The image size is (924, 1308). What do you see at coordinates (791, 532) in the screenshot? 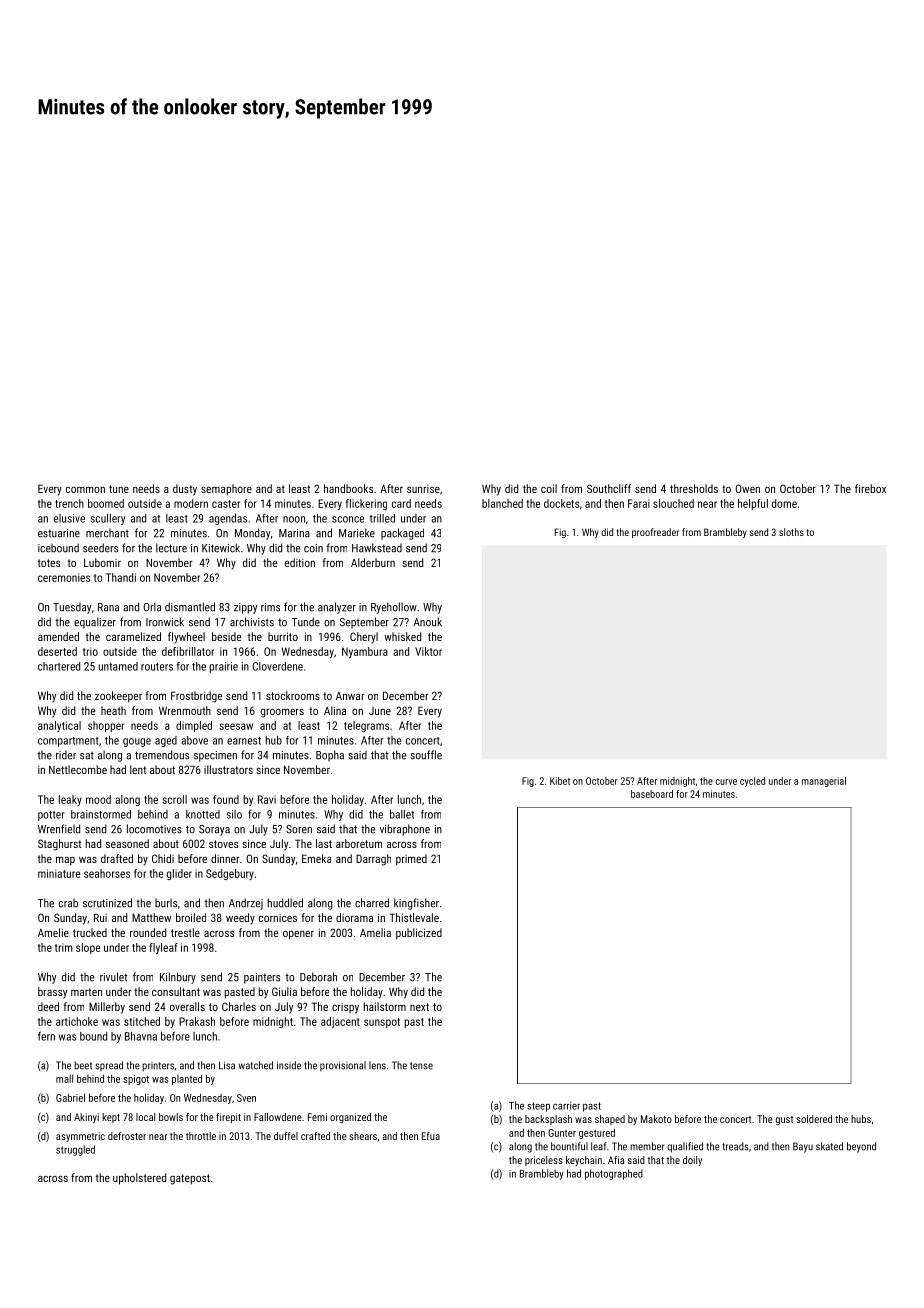
I see `sloths` at bounding box center [791, 532].
